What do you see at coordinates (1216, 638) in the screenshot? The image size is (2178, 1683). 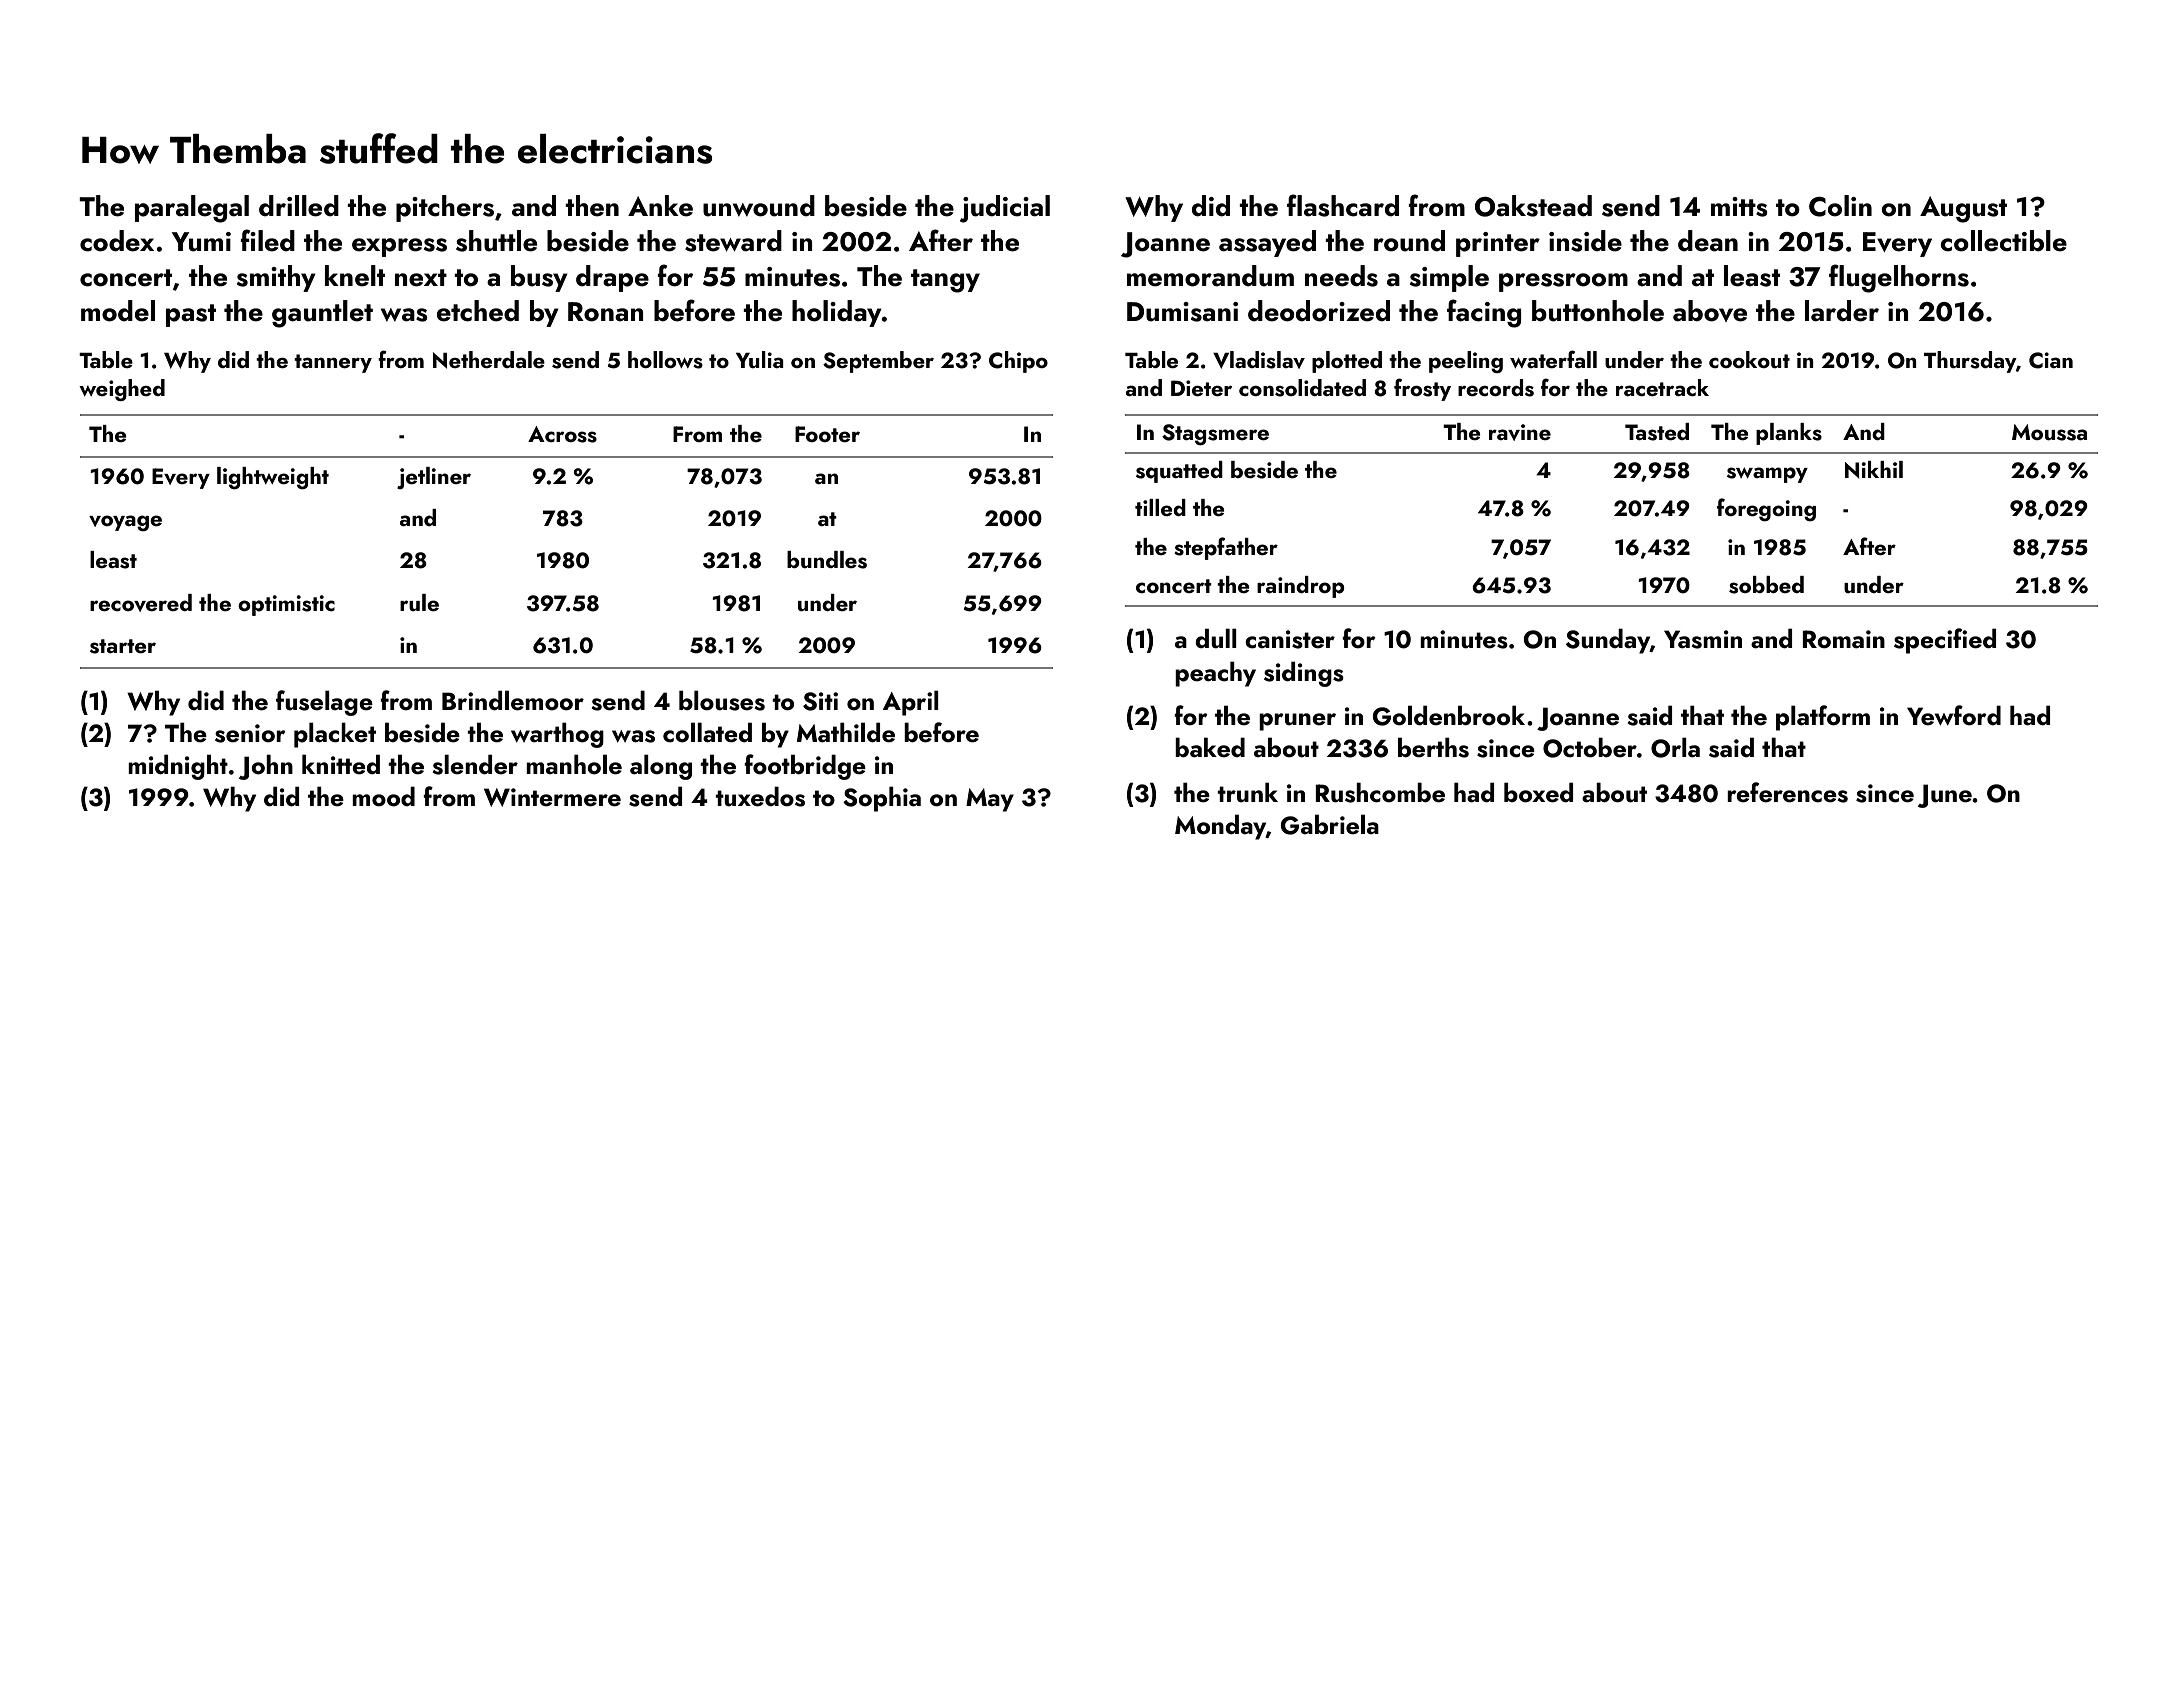 I see `dull` at bounding box center [1216, 638].
